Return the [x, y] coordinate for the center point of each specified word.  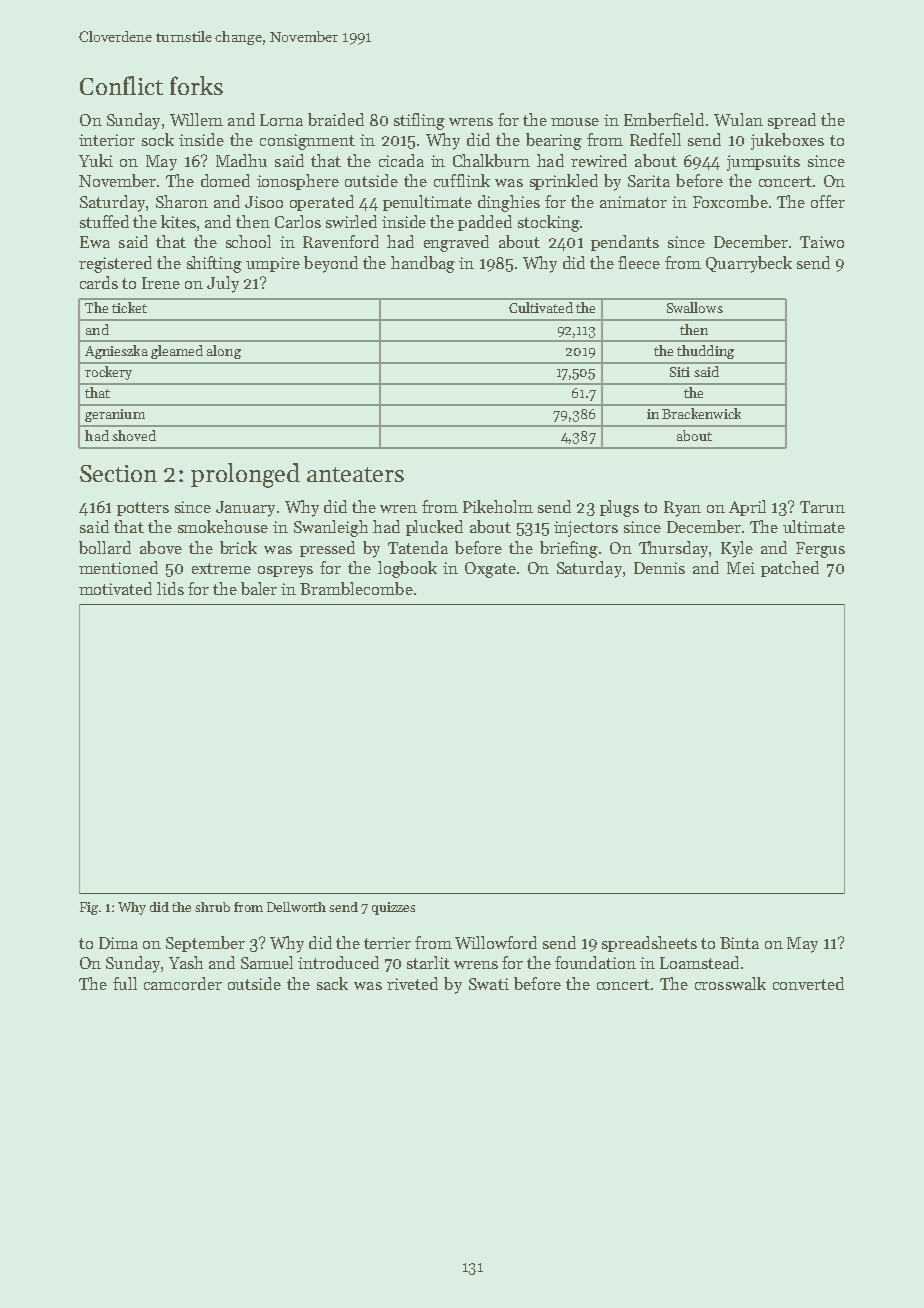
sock [158, 139]
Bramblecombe [356, 588]
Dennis [659, 568]
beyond [331, 264]
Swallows [695, 307]
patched [790, 569]
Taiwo [822, 242]
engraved [456, 243]
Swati [489, 984]
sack [332, 983]
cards [99, 282]
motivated [115, 588]
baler [259, 588]
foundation [595, 962]
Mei [741, 568]
